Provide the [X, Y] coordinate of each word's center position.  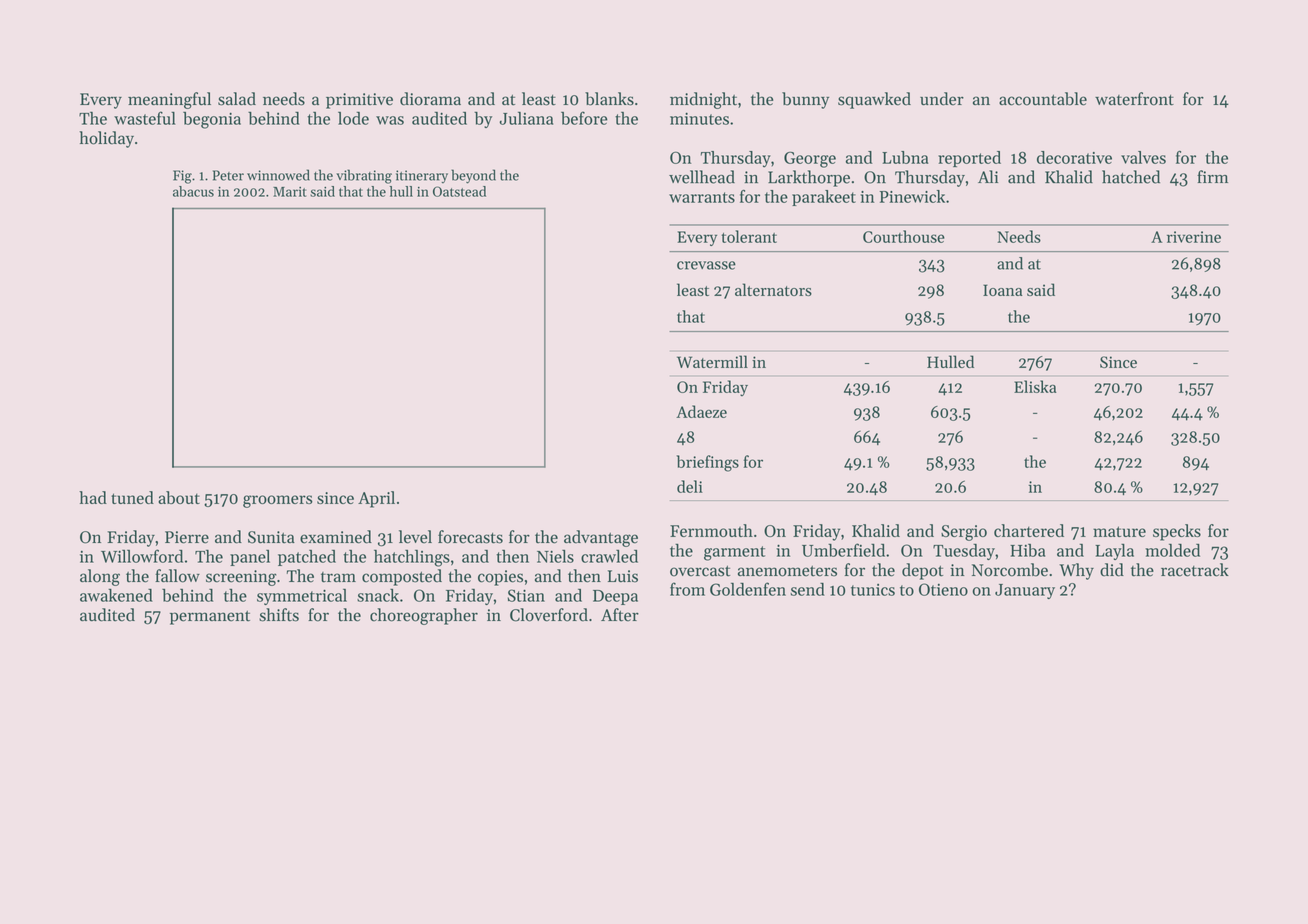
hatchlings [412, 558]
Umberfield [843, 550]
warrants [702, 197]
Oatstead [459, 191]
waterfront [1134, 99]
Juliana [526, 118]
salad [237, 99]
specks [1177, 532]
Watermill [712, 361]
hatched [1131, 177]
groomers [278, 501]
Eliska [1035, 386]
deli [690, 486]
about [179, 497]
